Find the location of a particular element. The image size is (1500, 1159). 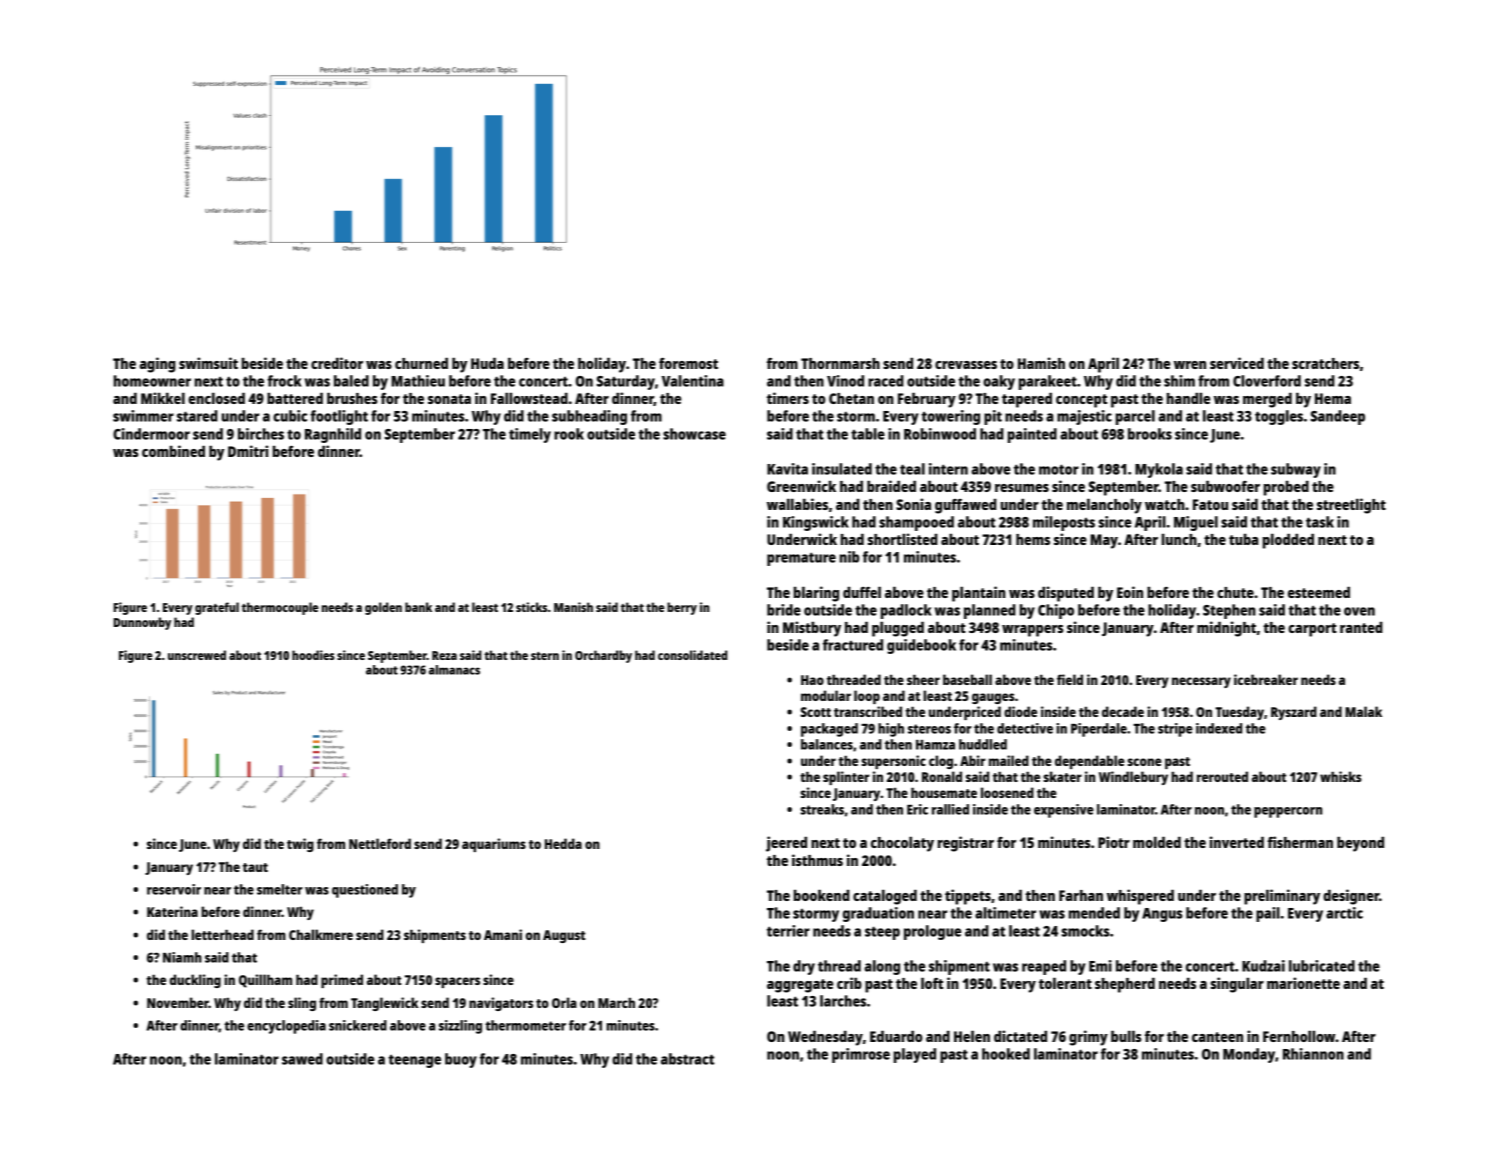

balances is located at coordinates (827, 744).
